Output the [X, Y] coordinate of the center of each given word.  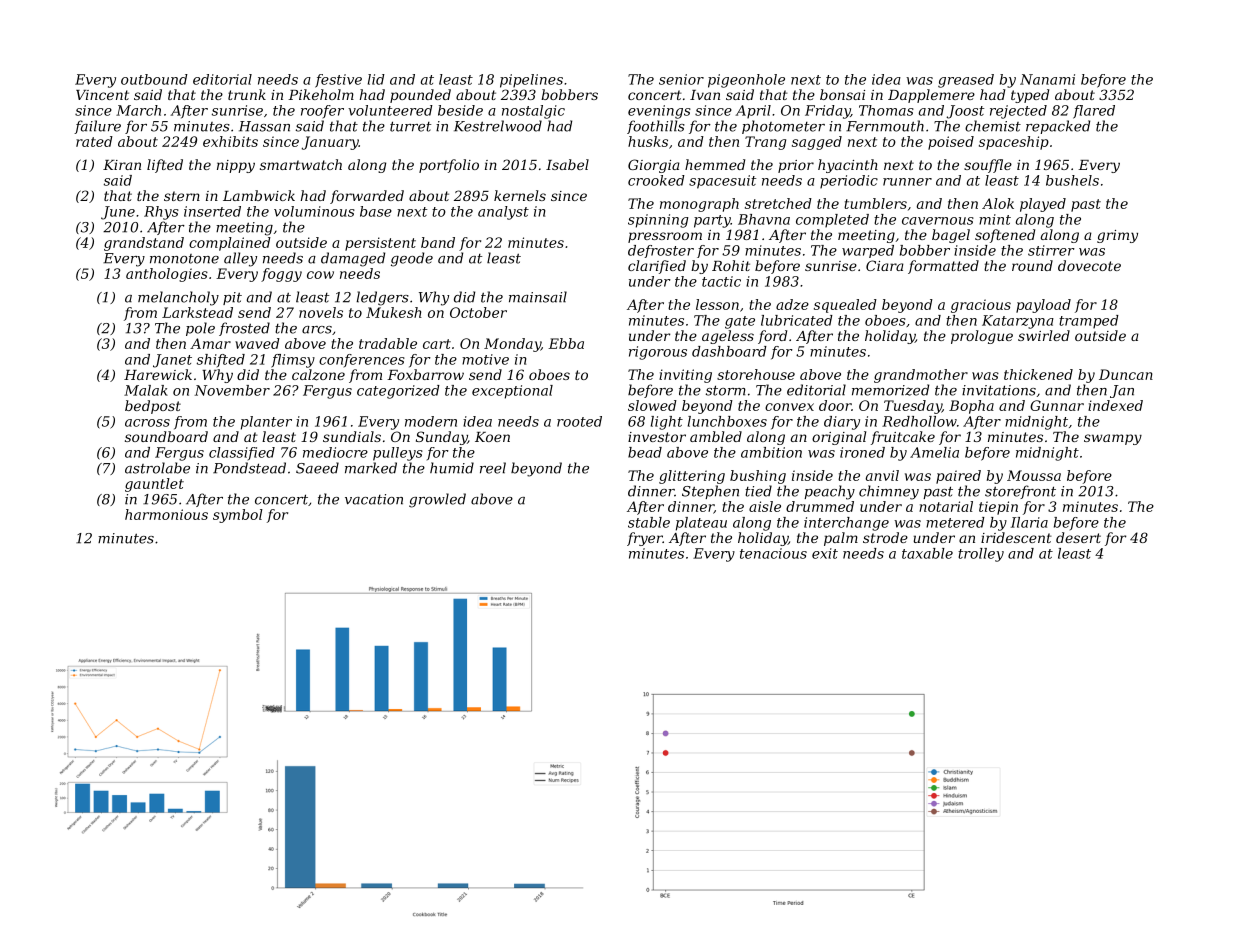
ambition [771, 452]
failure [97, 127]
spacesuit [722, 182]
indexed [1115, 405]
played [1043, 205]
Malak [146, 390]
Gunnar [1057, 405]
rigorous [658, 353]
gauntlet [154, 485]
